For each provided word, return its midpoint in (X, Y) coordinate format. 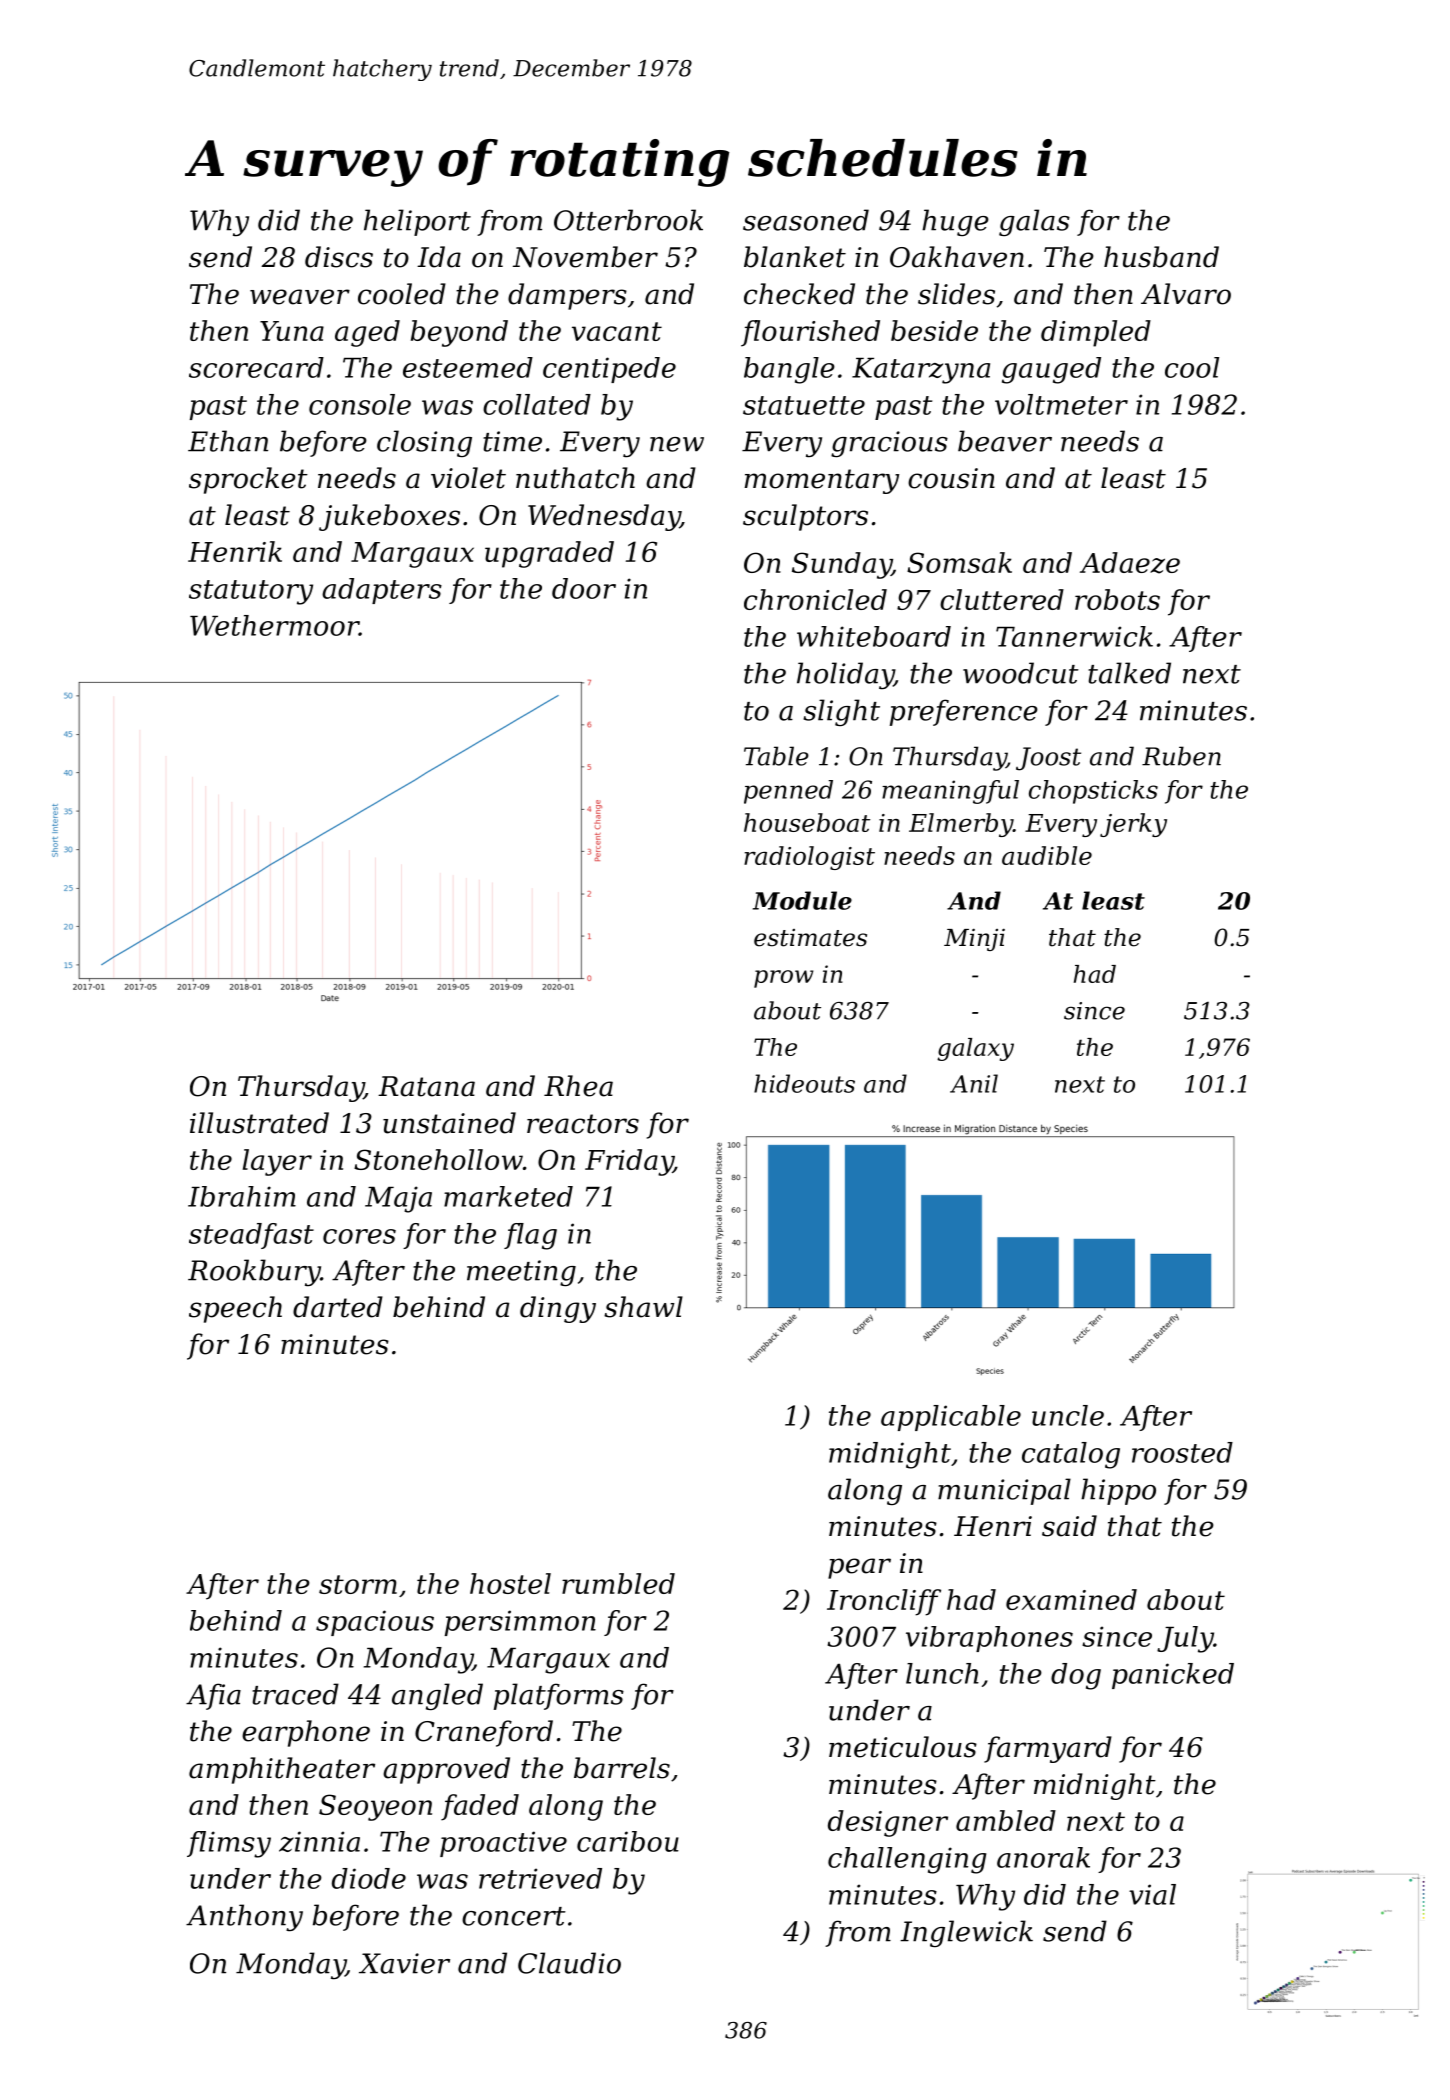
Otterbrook (628, 220)
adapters (382, 591)
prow (783, 979)
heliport (417, 222)
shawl (643, 1307)
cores (359, 1236)
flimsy (229, 1844)
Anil (974, 1083)
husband (1161, 257)
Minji (974, 939)
